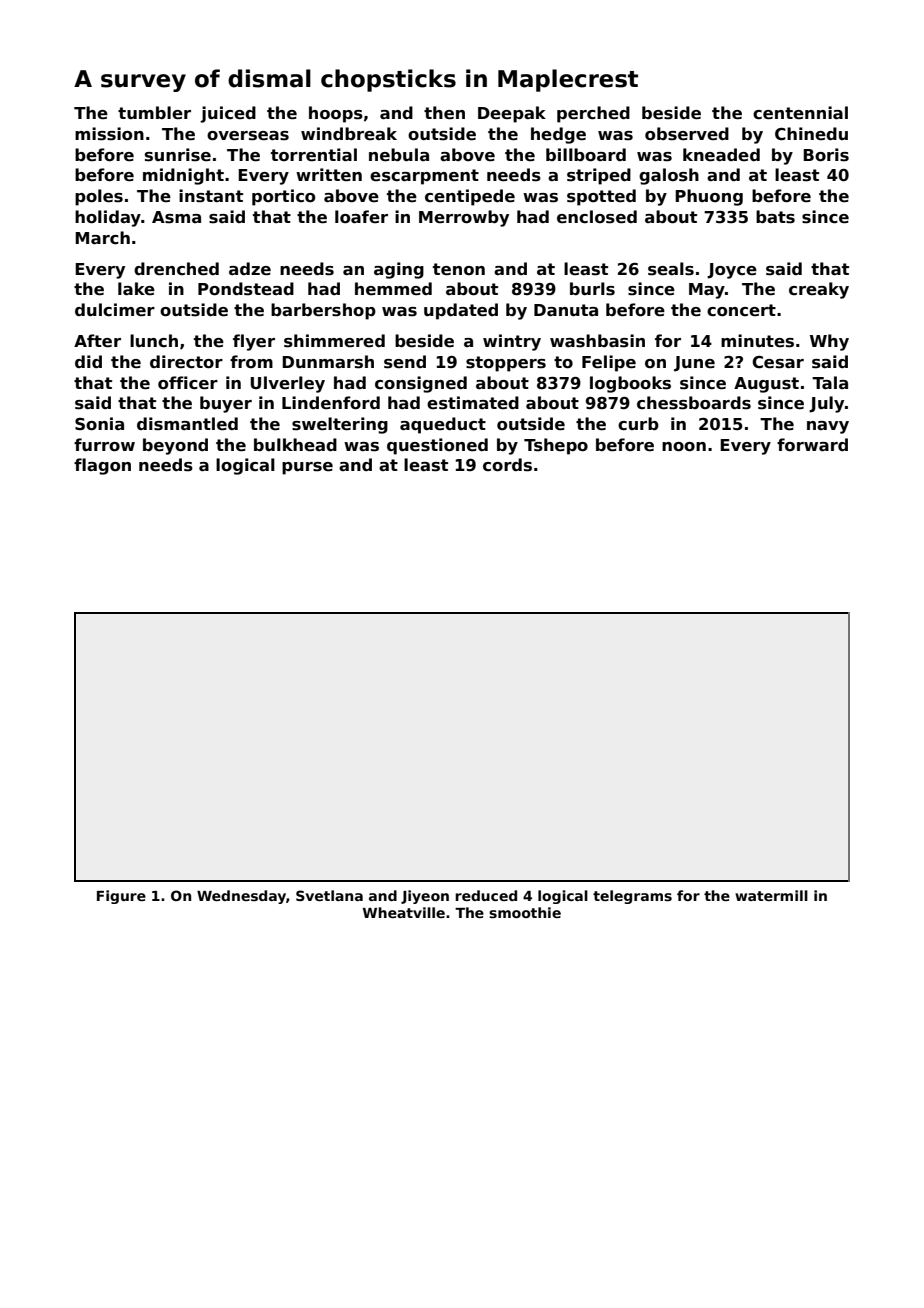 This page has height=1308, width=924. Describe the element at coordinates (154, 113) in the page. I see `tumbler` at that location.
